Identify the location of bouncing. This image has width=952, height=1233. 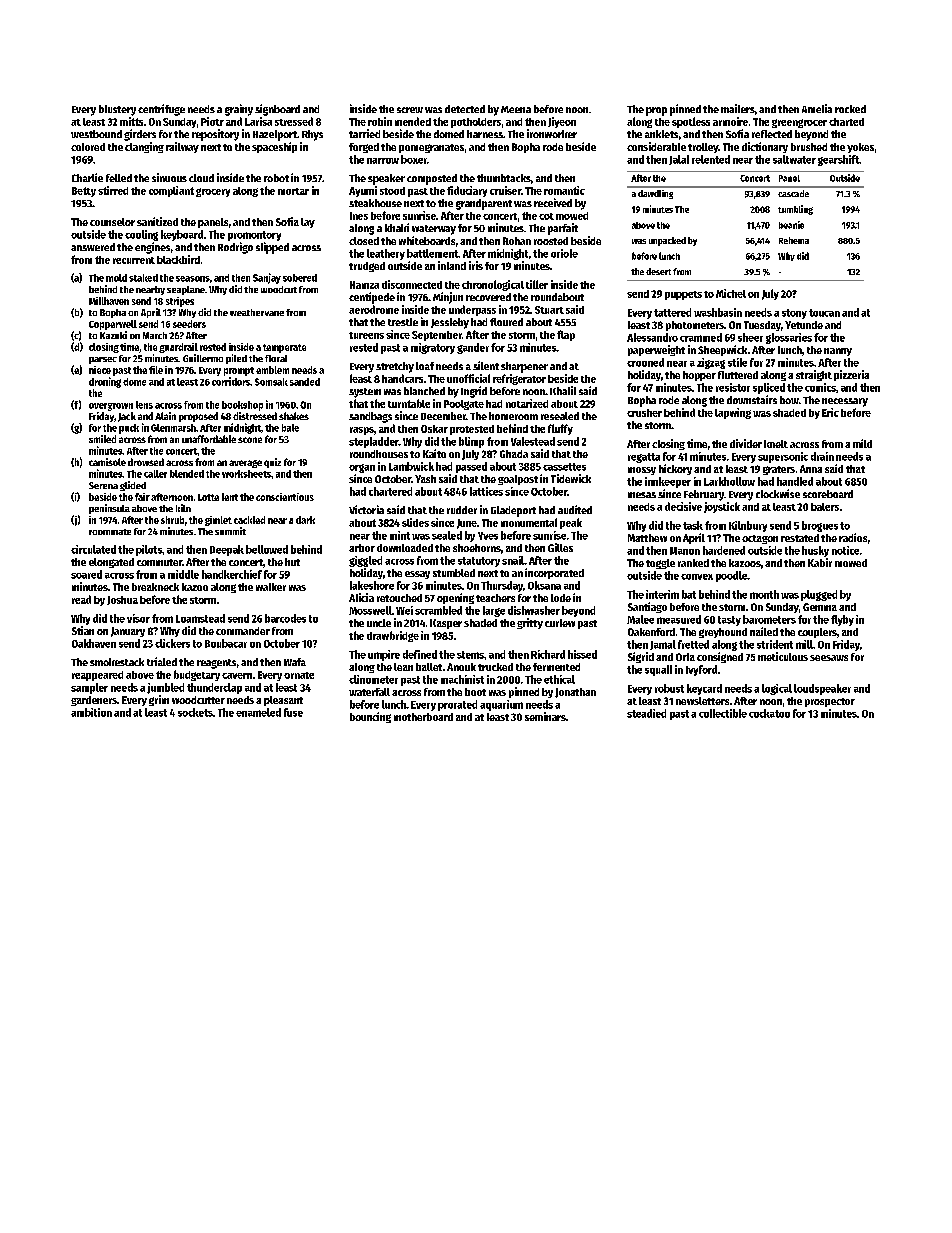
(370, 717).
